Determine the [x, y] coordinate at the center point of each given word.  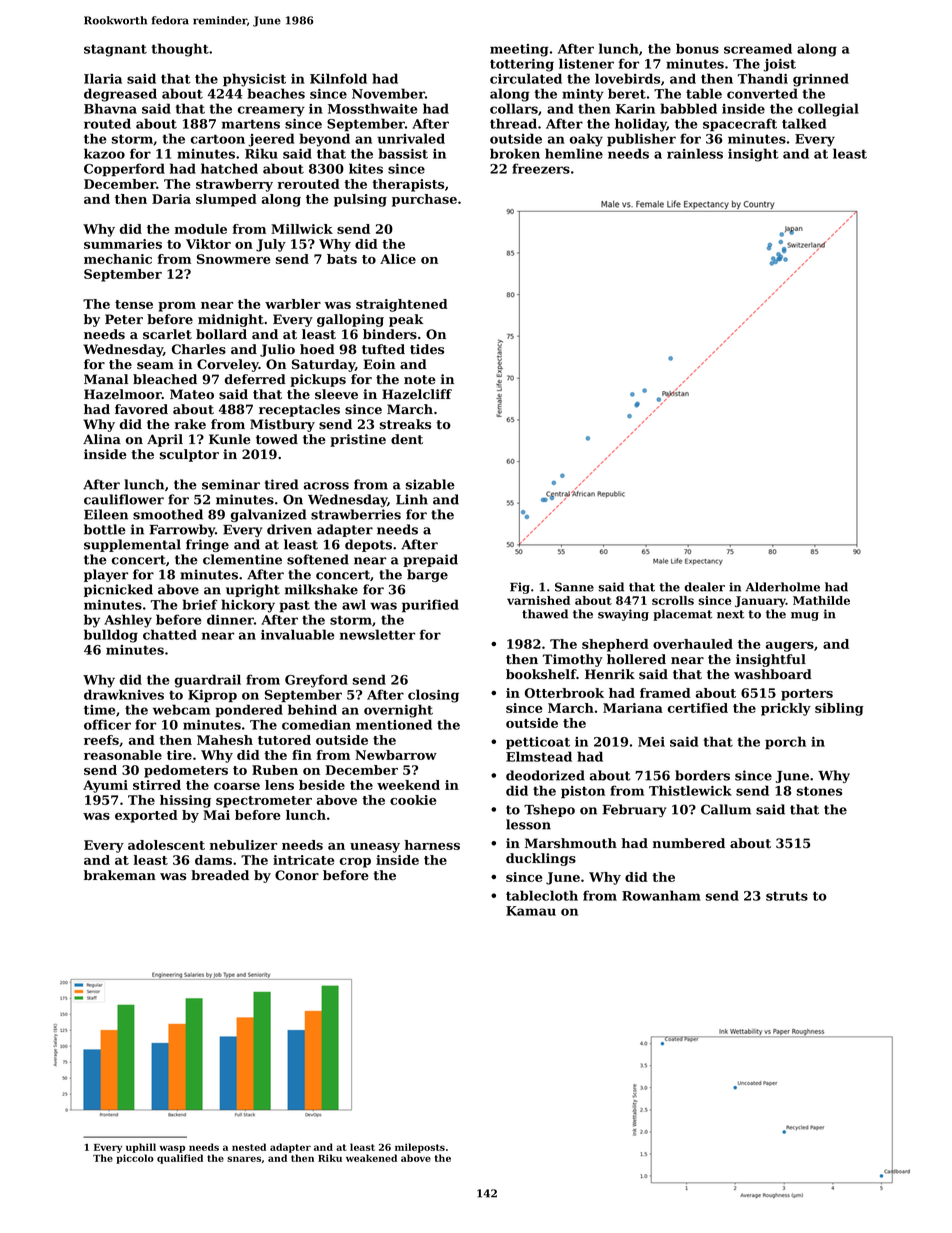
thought [180, 50]
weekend [408, 785]
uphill [141, 1148]
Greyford [316, 681]
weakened [371, 1158]
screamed [758, 48]
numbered [689, 843]
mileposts [420, 1148]
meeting [519, 50]
